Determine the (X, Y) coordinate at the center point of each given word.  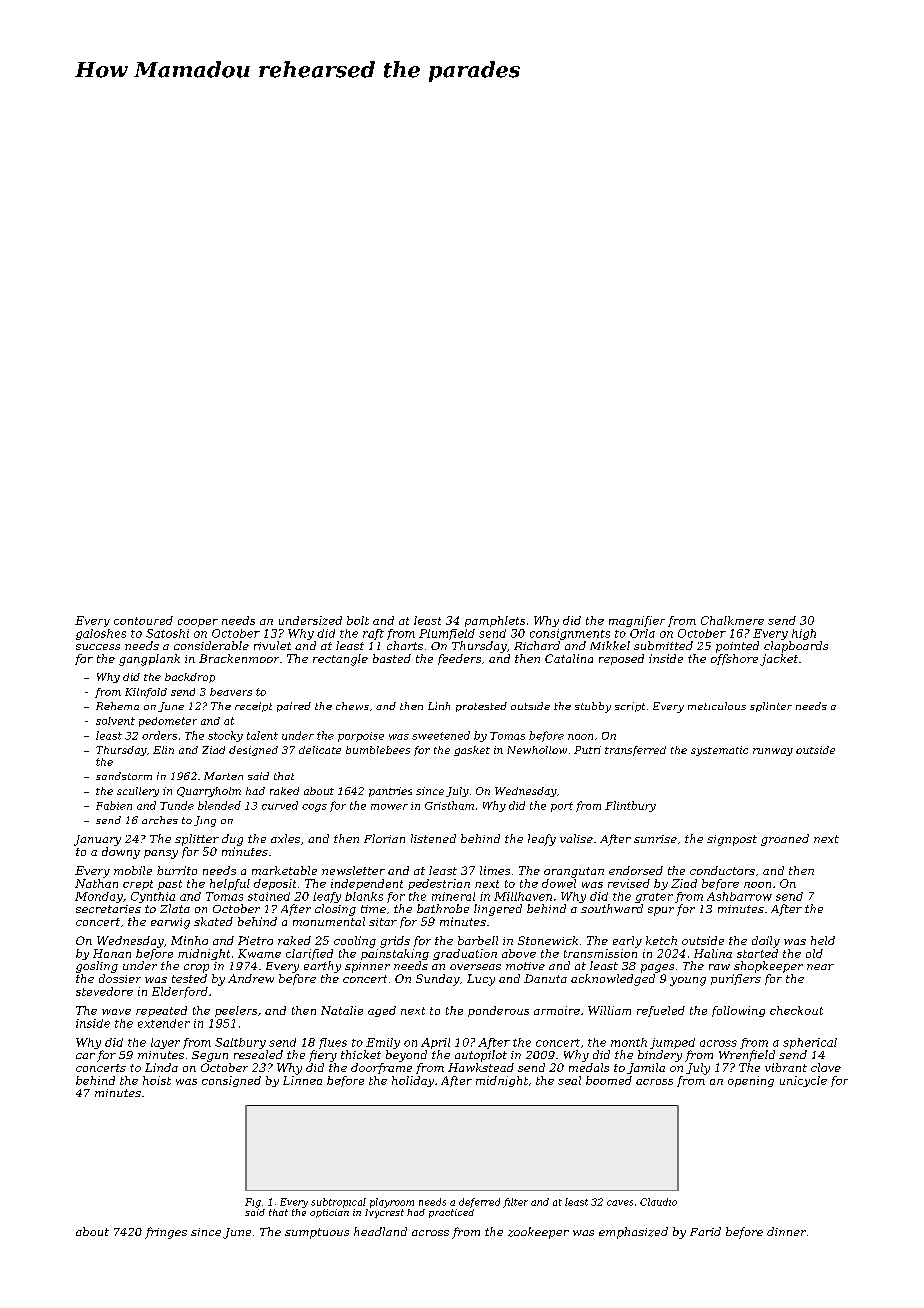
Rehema (117, 706)
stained (269, 896)
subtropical (338, 1203)
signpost (732, 840)
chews (352, 706)
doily (766, 942)
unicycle (803, 1081)
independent (367, 884)
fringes (166, 1233)
